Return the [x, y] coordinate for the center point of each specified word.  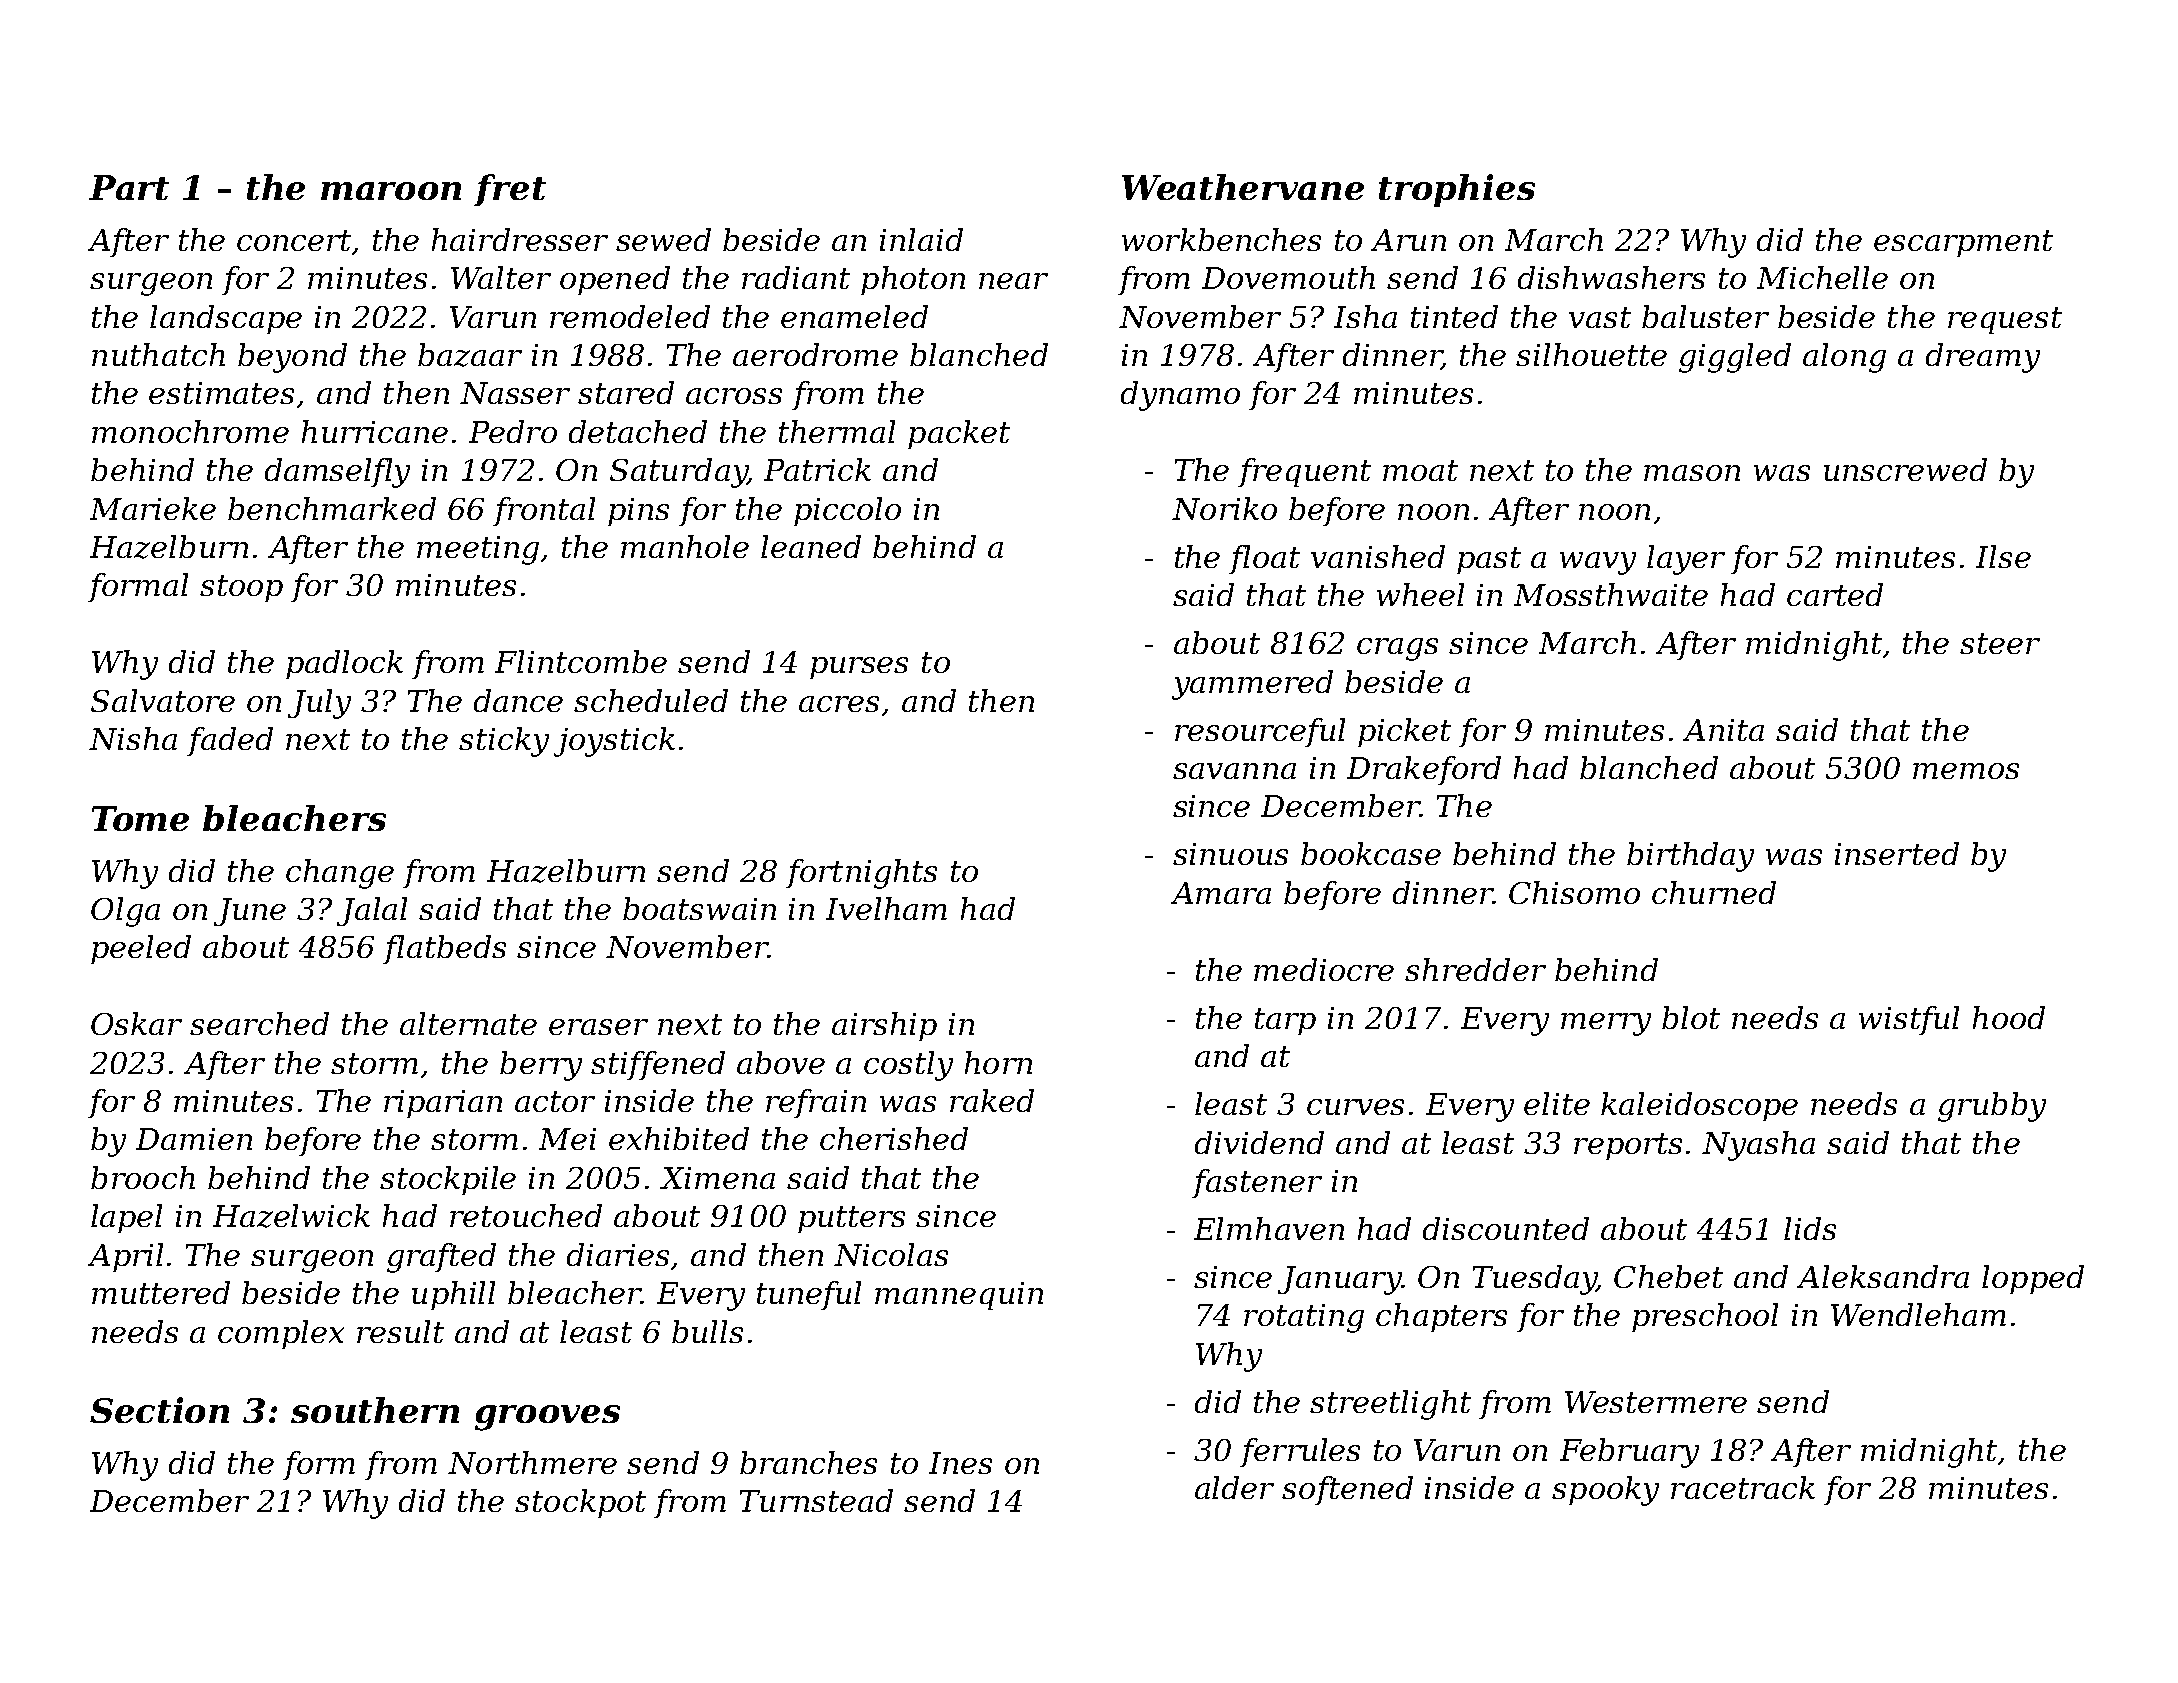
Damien [194, 1139]
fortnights [861, 874]
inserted [1897, 853]
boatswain [699, 908]
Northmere [532, 1462]
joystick [614, 742]
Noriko [1224, 508]
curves [1355, 1107]
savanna [1234, 771]
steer [2000, 643]
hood [2009, 1017]
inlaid [921, 239]
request [2005, 320]
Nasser [515, 393]
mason [1692, 473]
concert [294, 240]
